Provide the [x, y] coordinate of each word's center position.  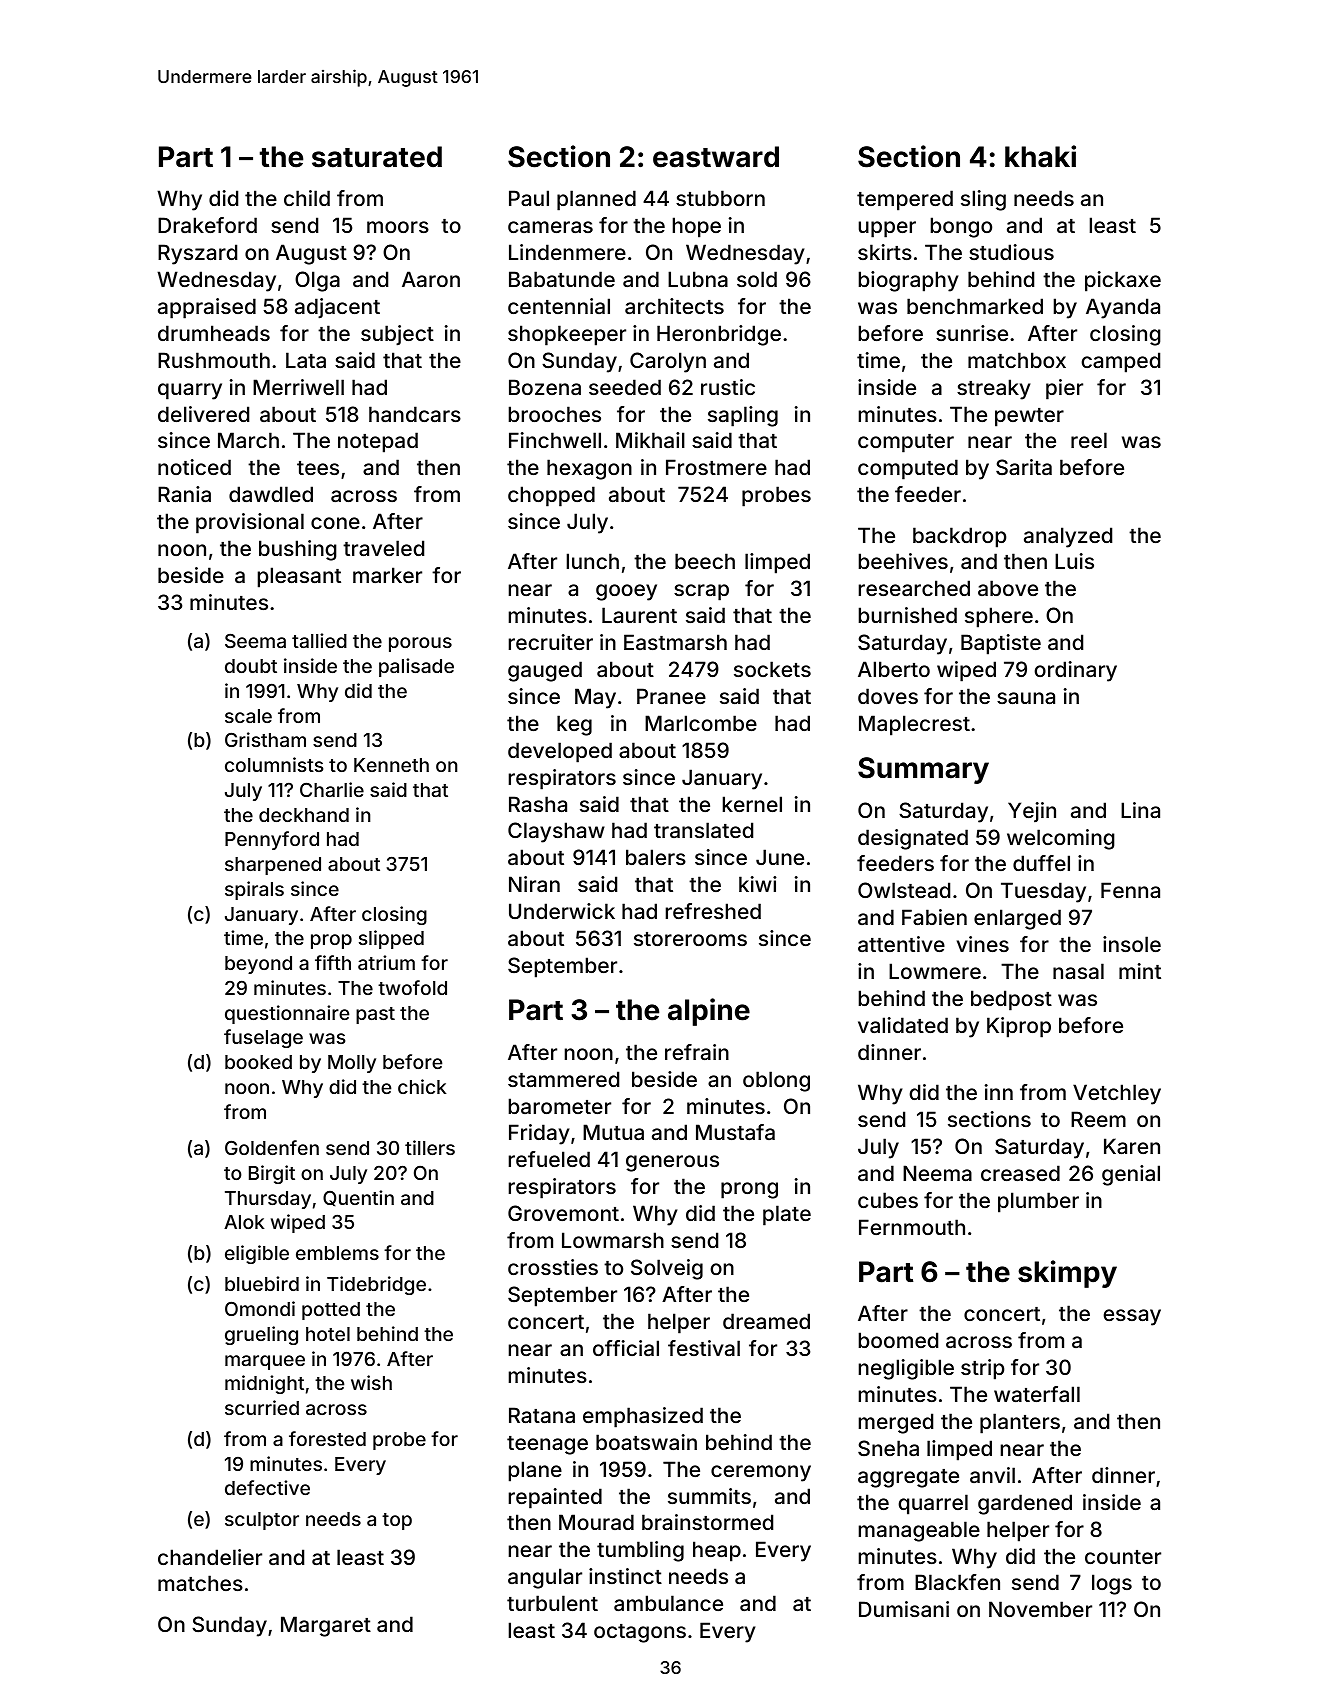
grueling [261, 1335]
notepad [378, 442]
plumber [1038, 1202]
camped [1120, 362]
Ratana [542, 1415]
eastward [716, 157]
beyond [258, 965]
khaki [1040, 156]
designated [913, 839]
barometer [560, 1106]
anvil [992, 1475]
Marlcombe [701, 723]
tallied [319, 640]
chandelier [210, 1557]
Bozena [545, 387]
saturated [377, 157]
